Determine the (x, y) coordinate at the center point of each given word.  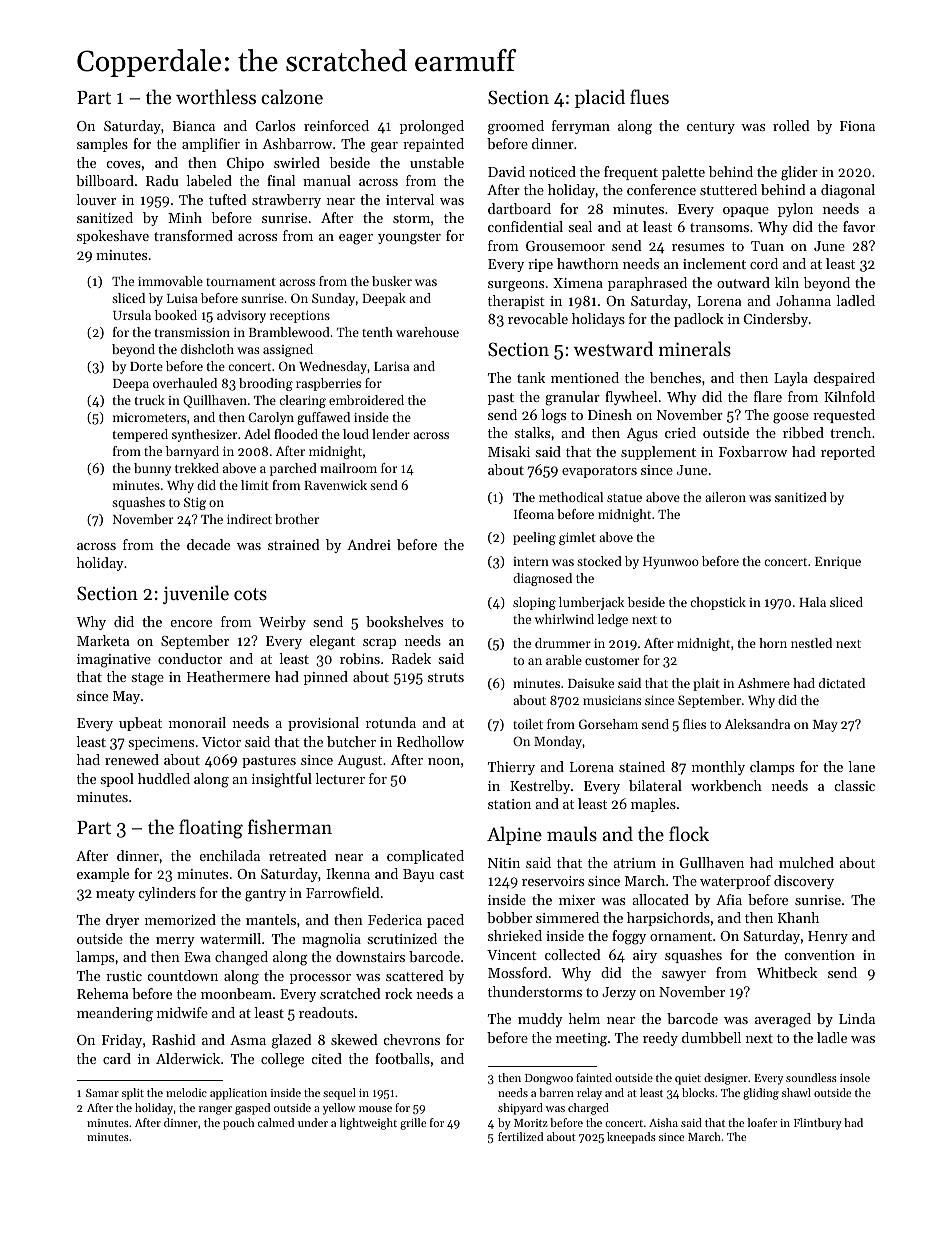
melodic (186, 1092)
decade (208, 544)
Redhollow (430, 741)
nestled (811, 643)
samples (102, 145)
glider (799, 173)
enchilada (230, 855)
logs (553, 416)
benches (675, 377)
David (506, 171)
